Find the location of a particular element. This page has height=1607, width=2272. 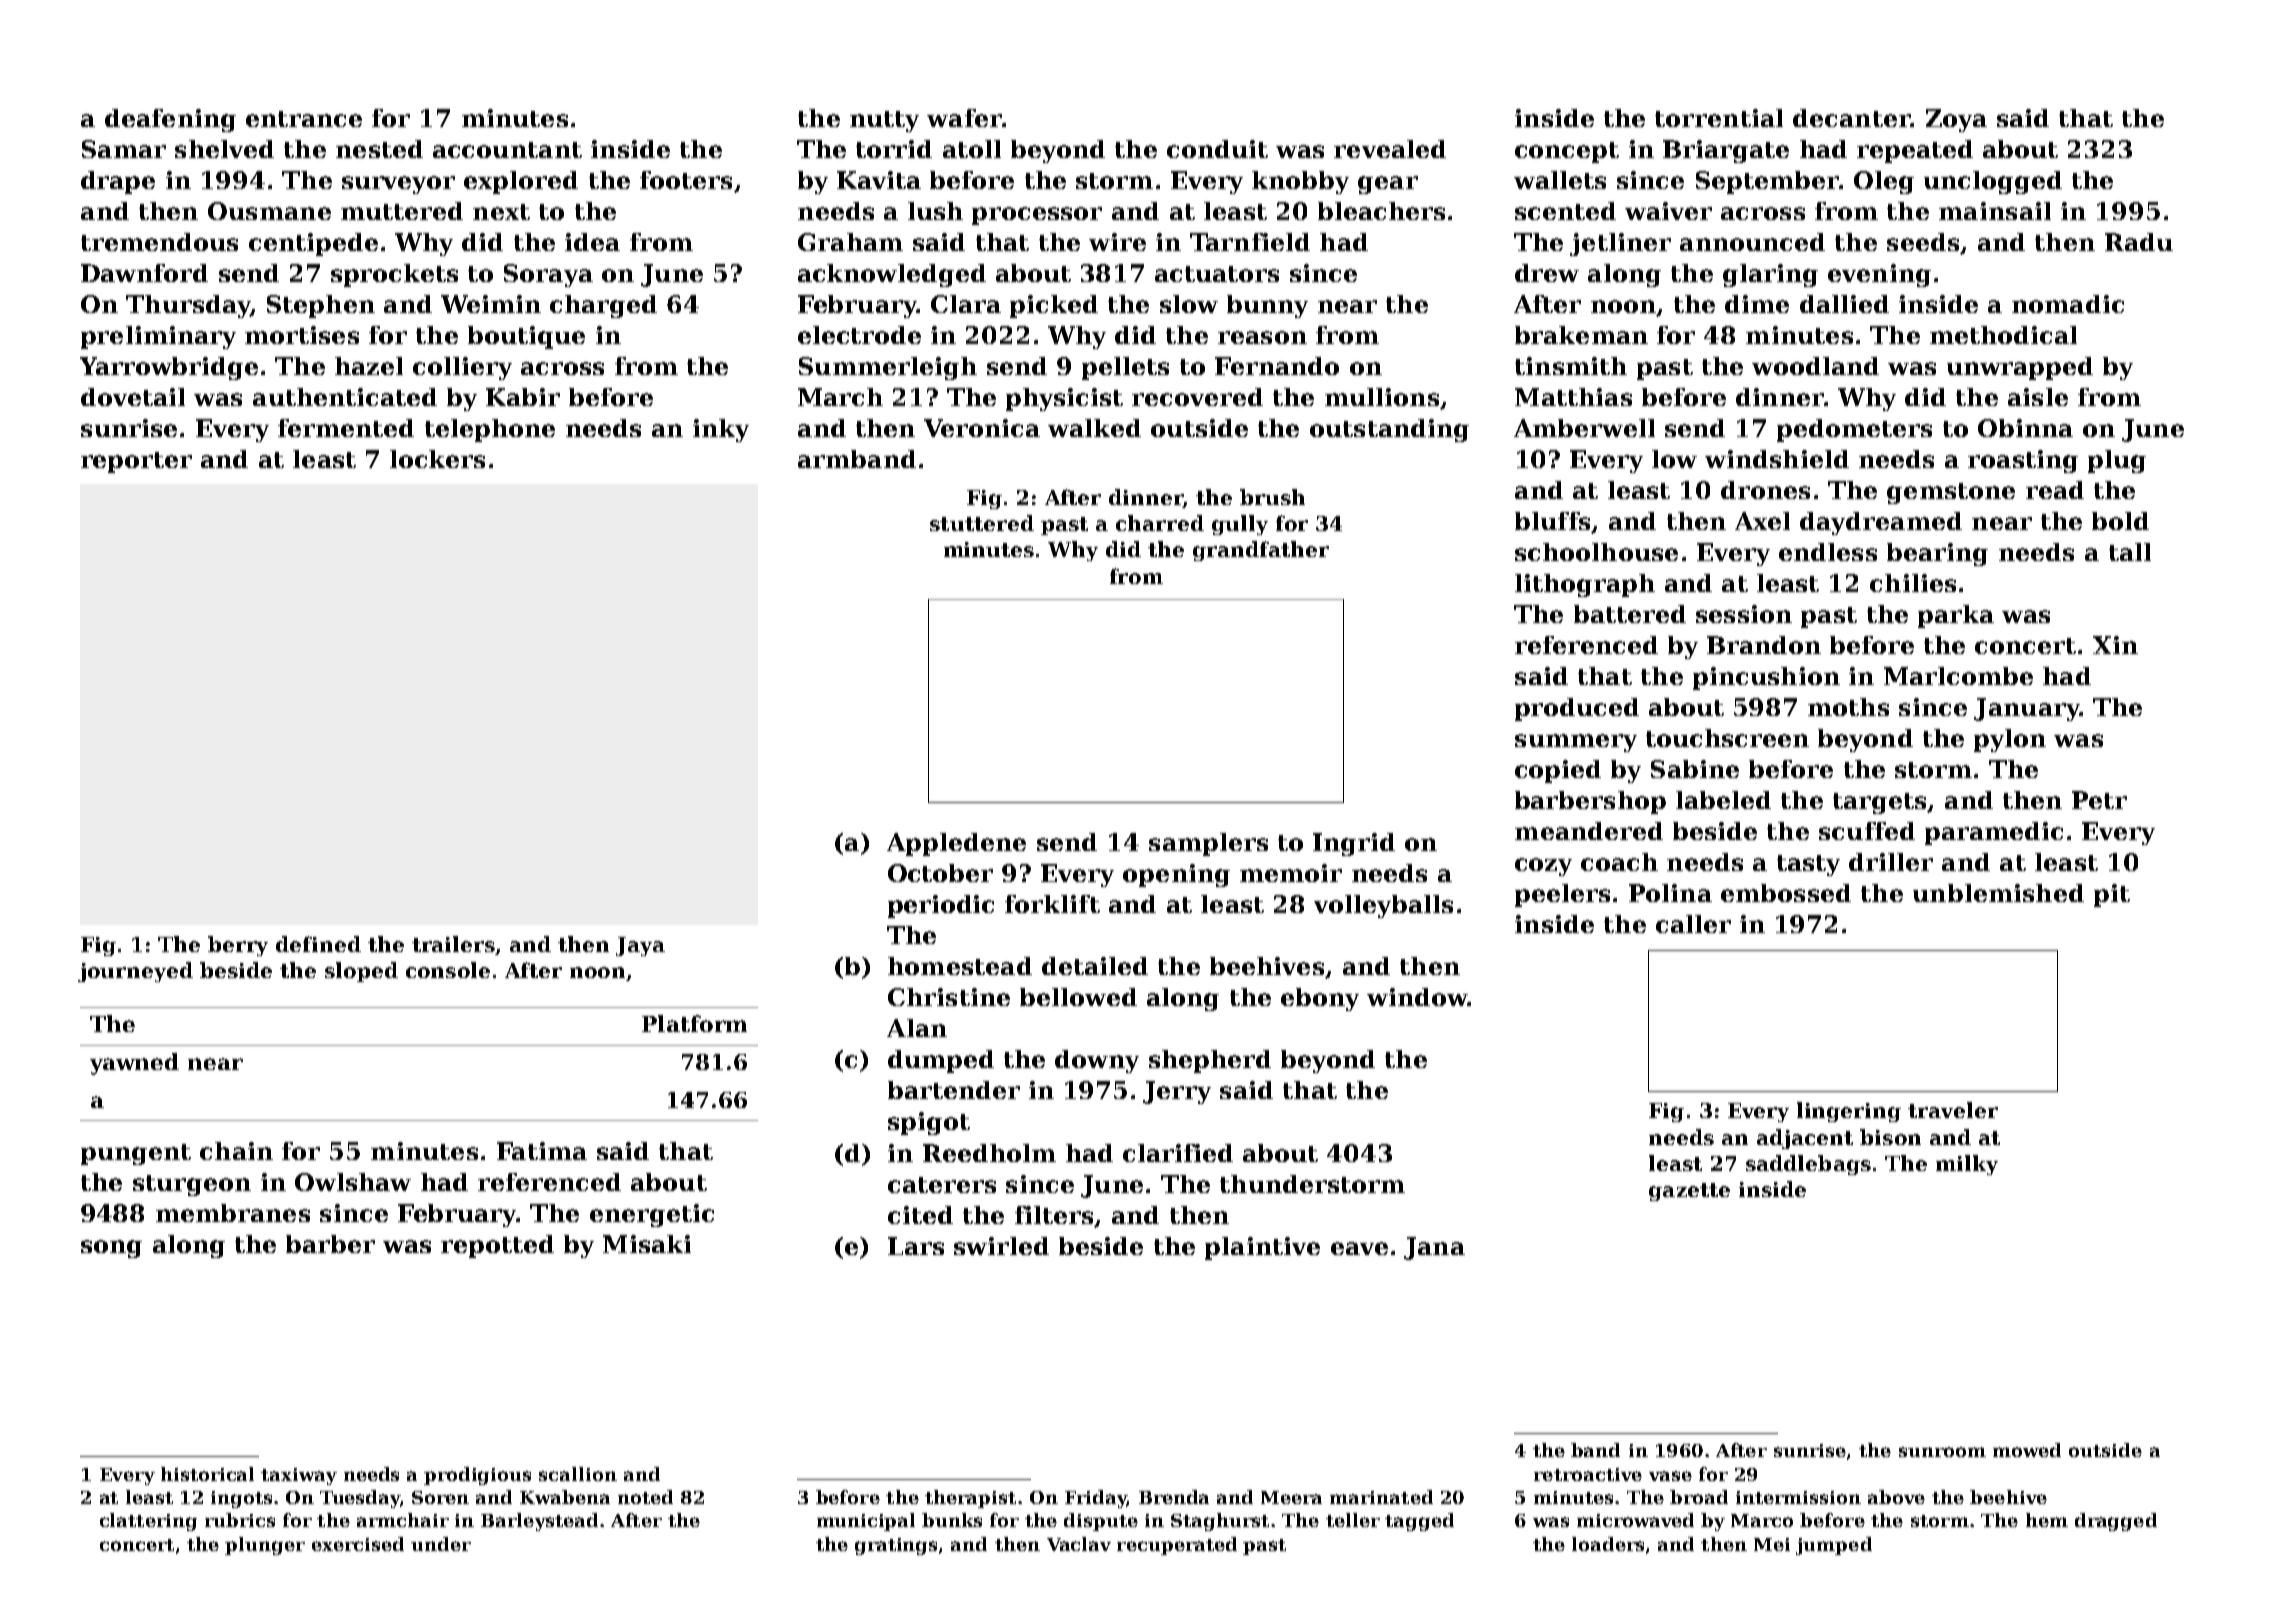

copied is located at coordinates (1558, 771).
